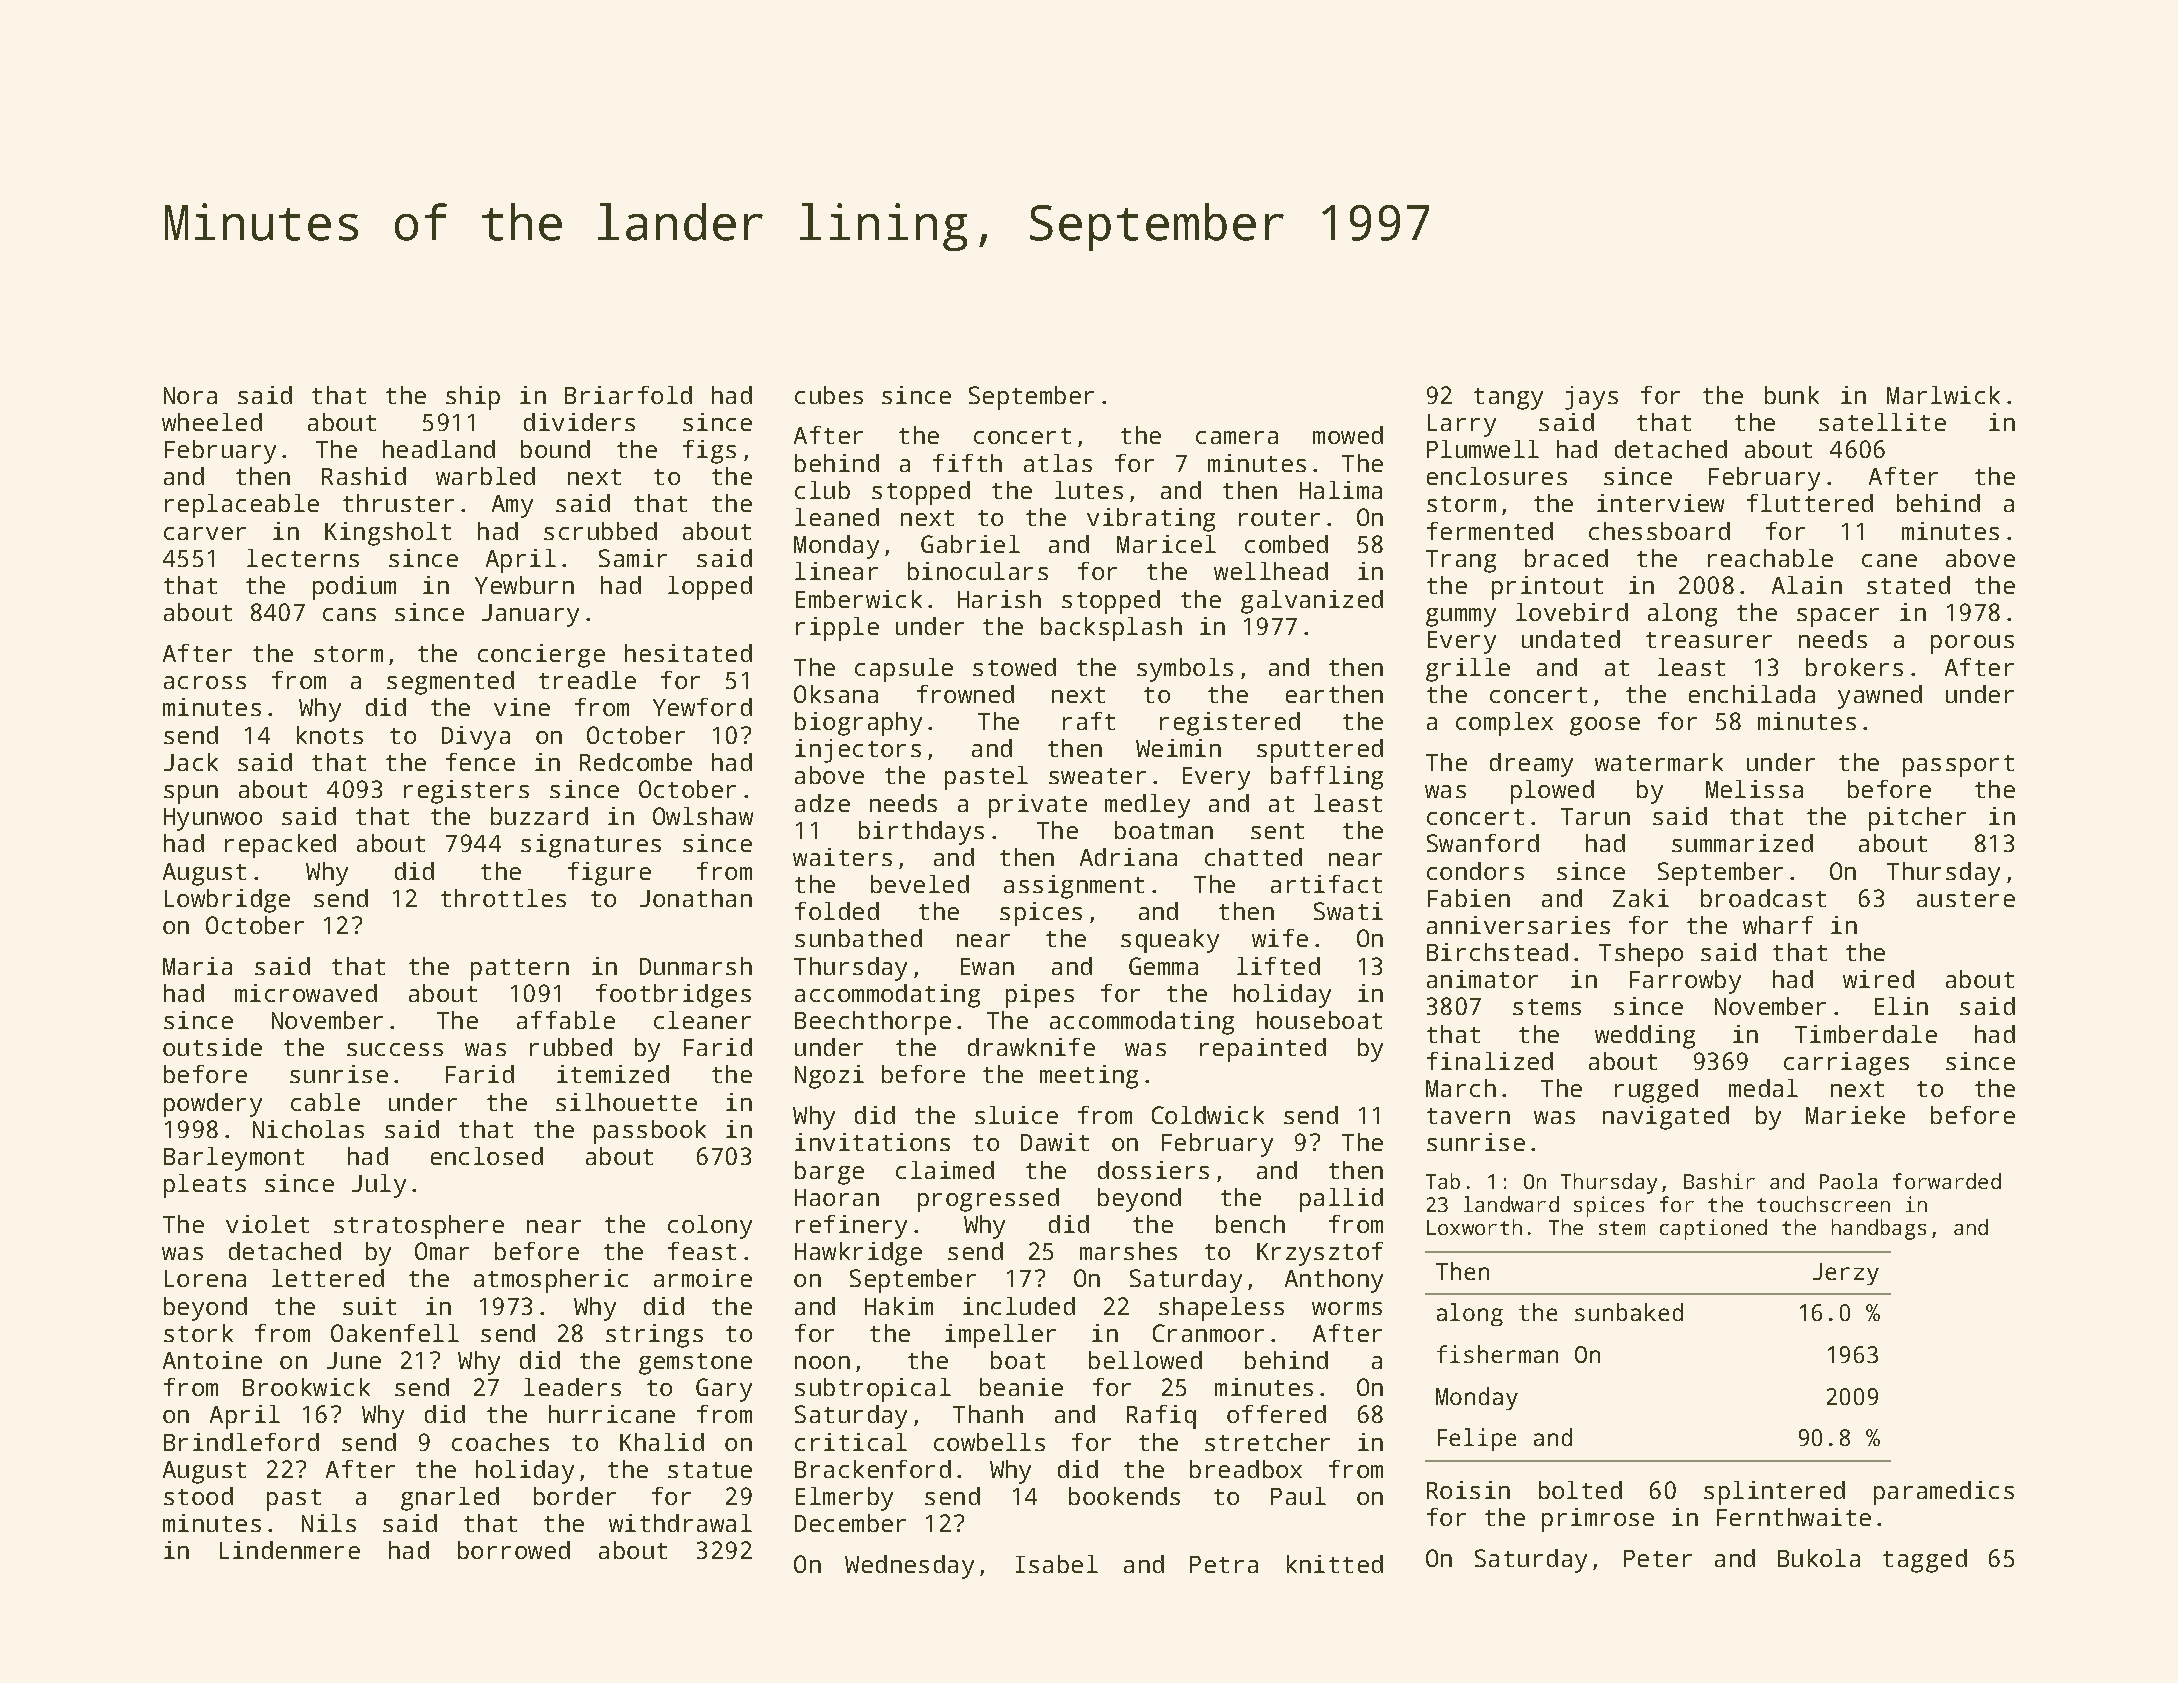 This screenshot has width=2178, height=1683. What do you see at coordinates (267, 1224) in the screenshot?
I see `violet` at bounding box center [267, 1224].
